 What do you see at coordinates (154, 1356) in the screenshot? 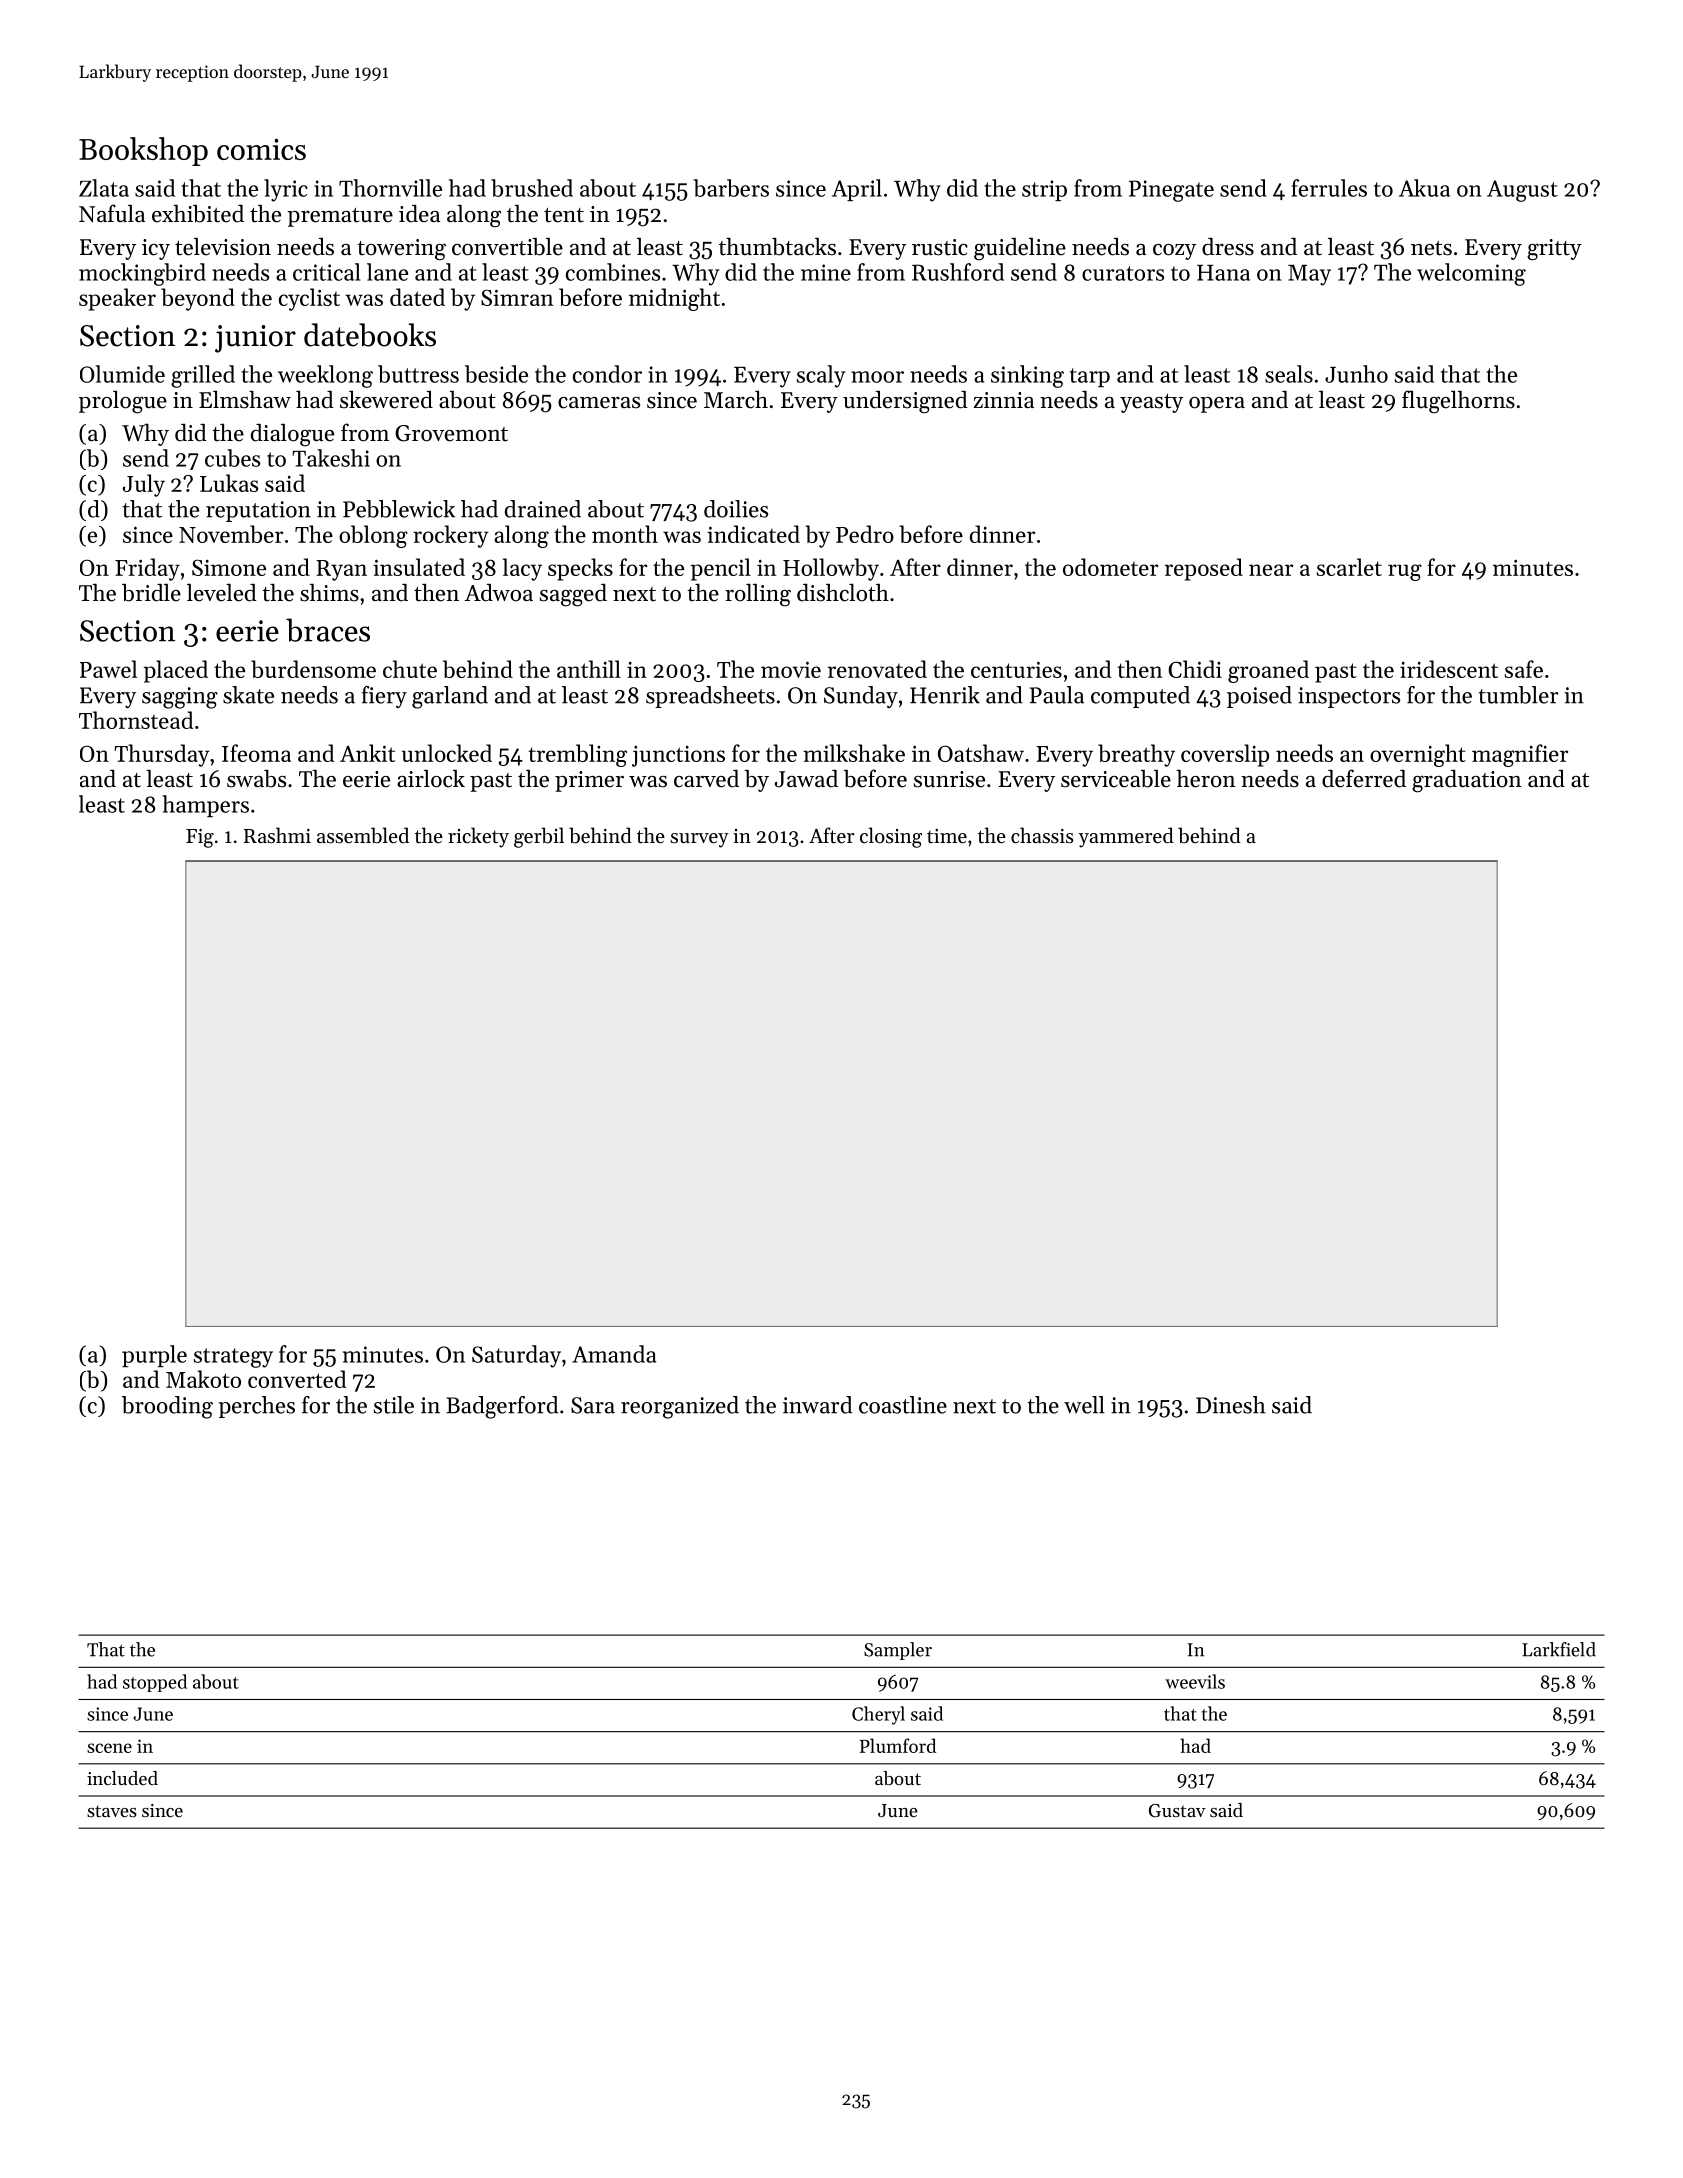
I see `purple` at bounding box center [154, 1356].
